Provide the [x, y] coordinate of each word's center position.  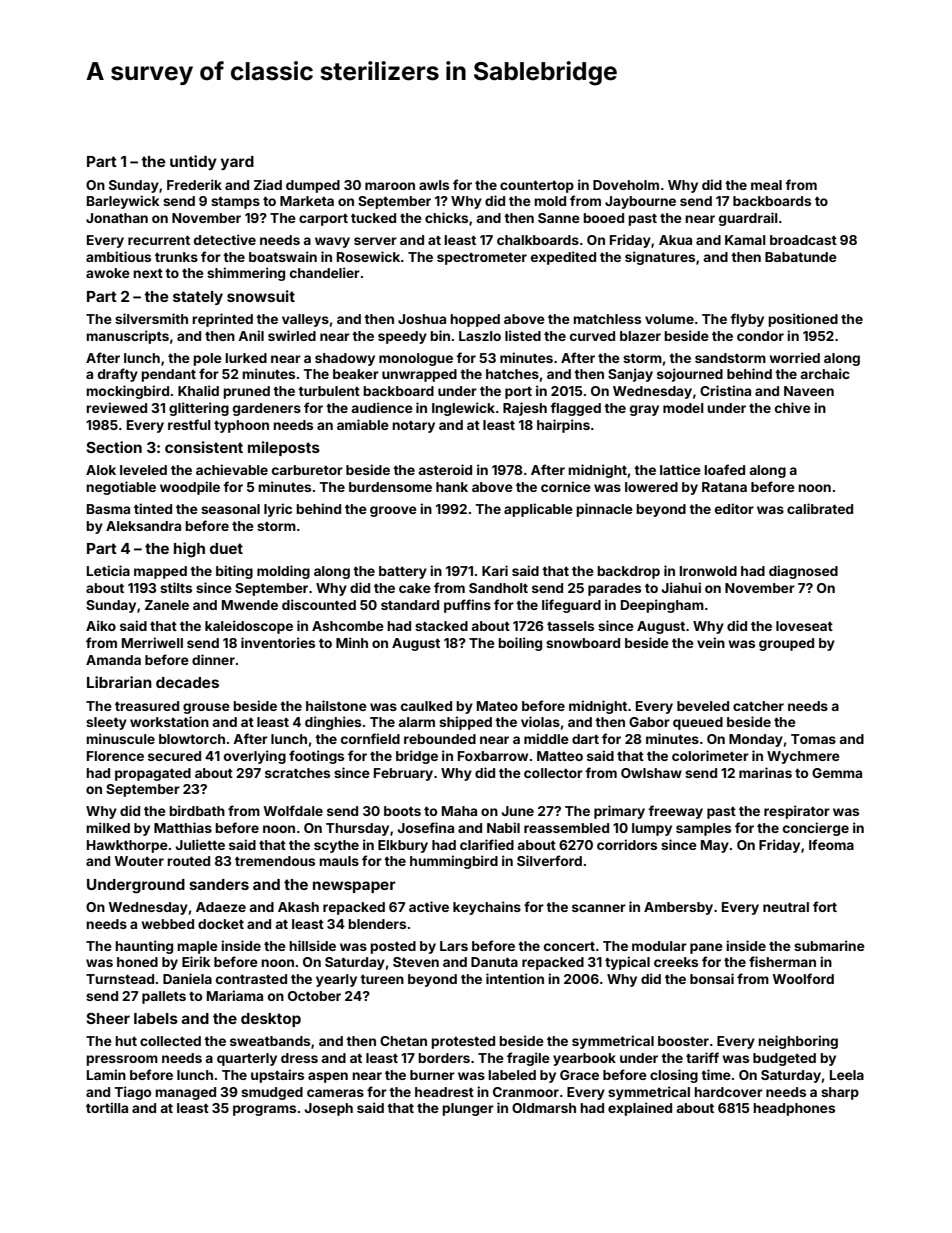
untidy [193, 162]
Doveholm [626, 185]
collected [170, 1041]
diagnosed [803, 572]
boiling [520, 644]
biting [234, 572]
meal [766, 185]
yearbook [584, 1059]
